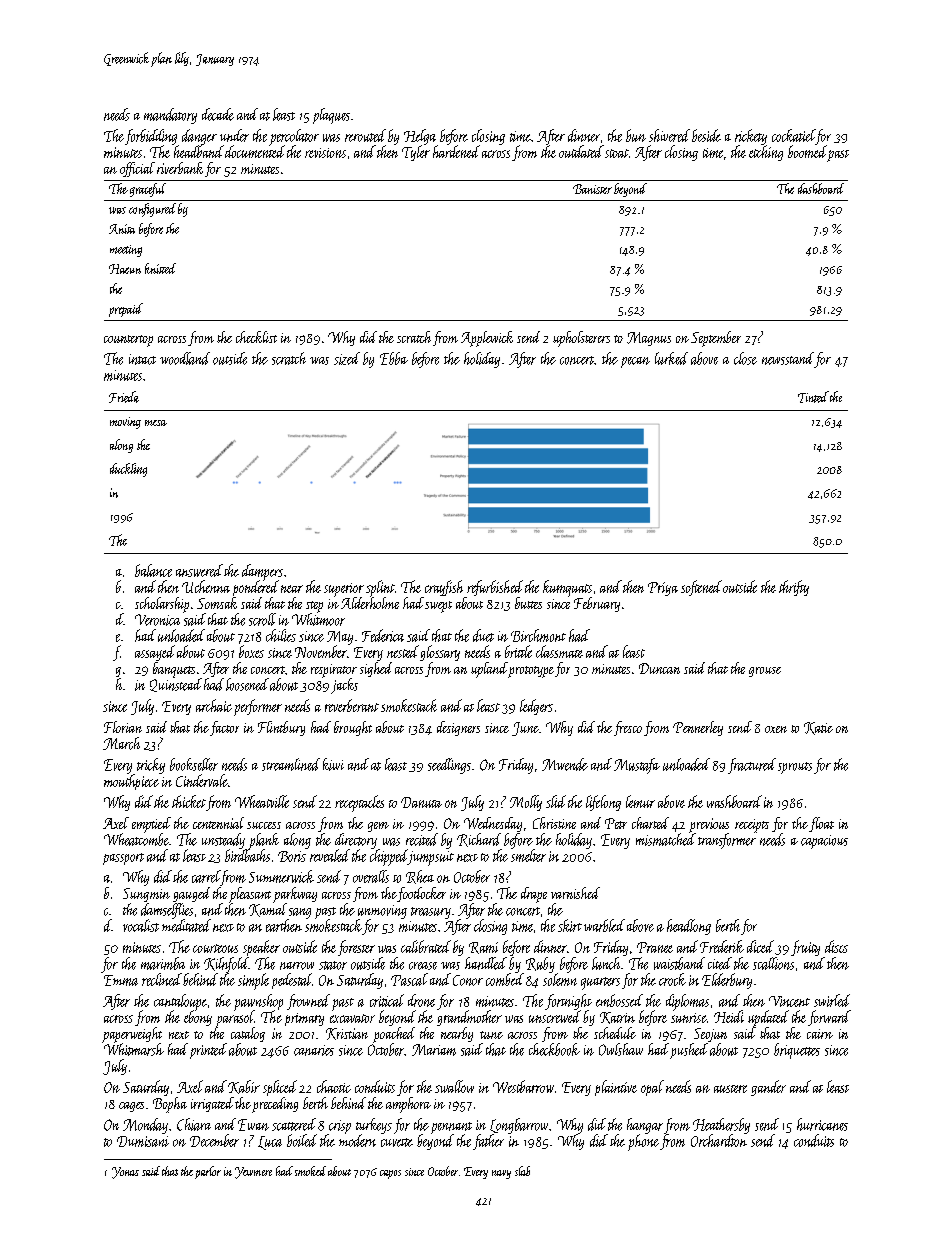  What do you see at coordinates (745, 358) in the image?
I see `close` at bounding box center [745, 358].
